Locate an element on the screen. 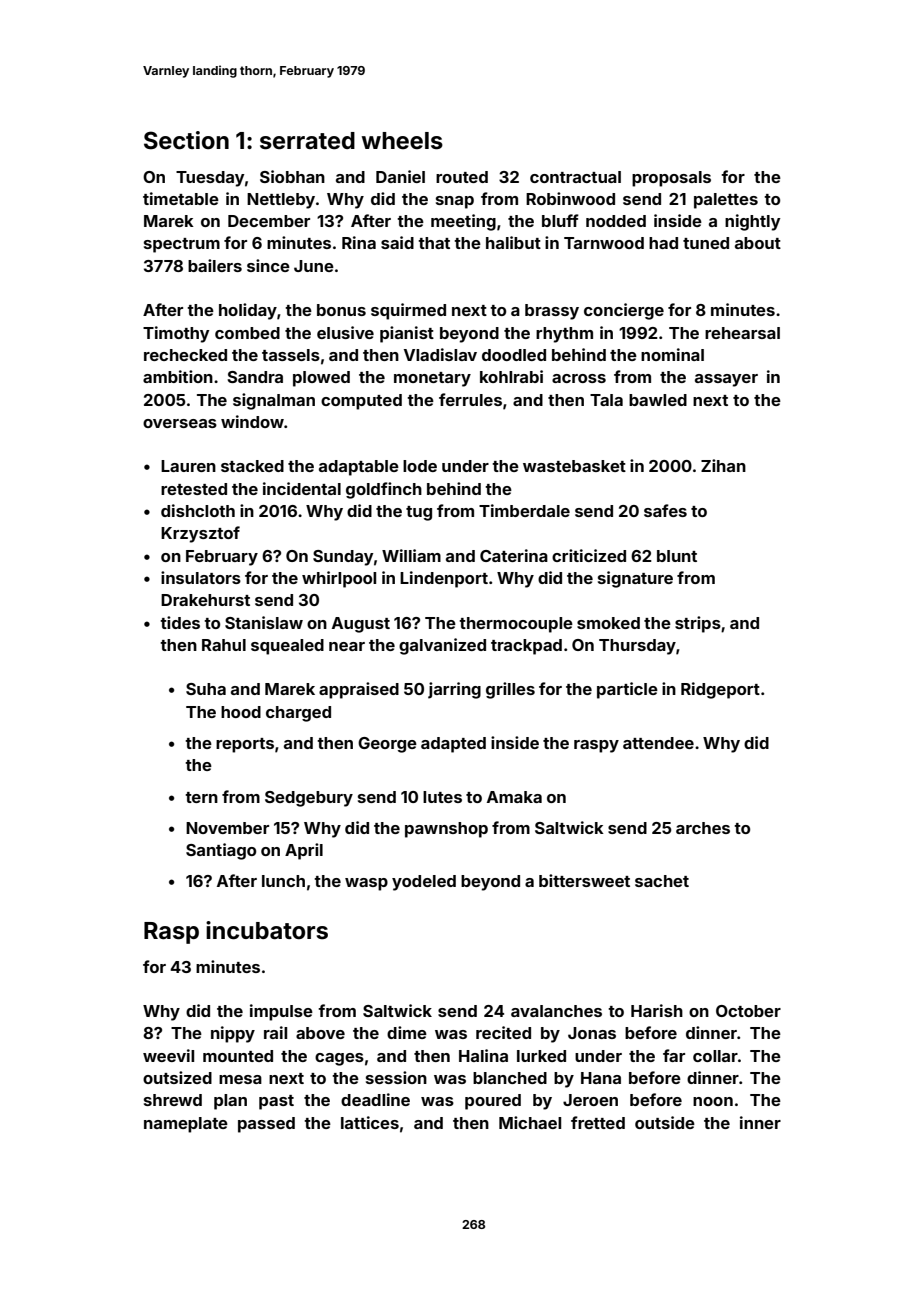  Michael is located at coordinates (530, 1122).
